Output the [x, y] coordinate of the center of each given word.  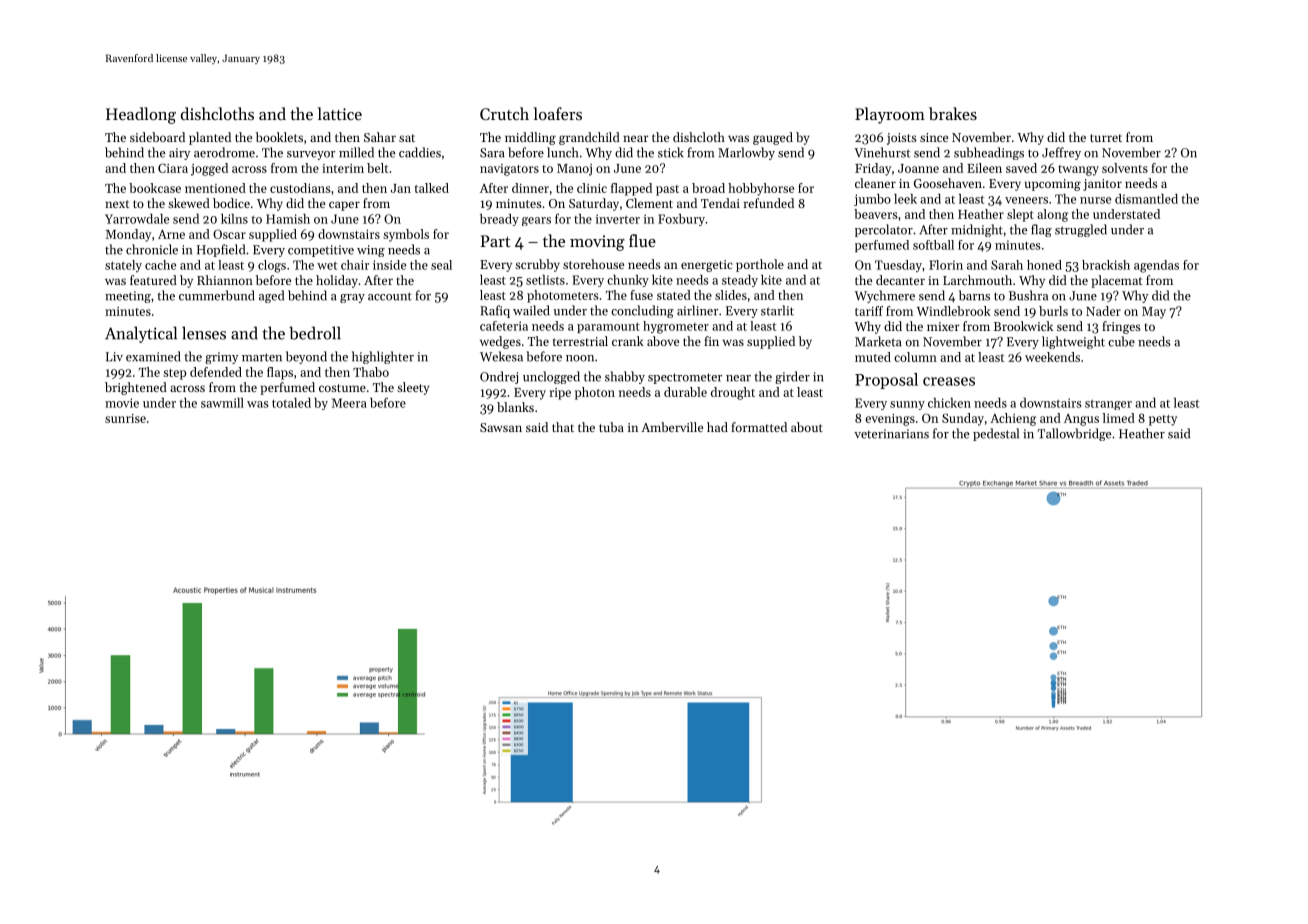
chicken [949, 403]
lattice [340, 113]
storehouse [593, 264]
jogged [209, 169]
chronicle [152, 249]
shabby [625, 377]
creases [949, 381]
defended [216, 372]
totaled [291, 403]
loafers [558, 113]
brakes [953, 113]
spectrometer [685, 378]
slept [1020, 215]
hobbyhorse [761, 189]
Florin [946, 265]
